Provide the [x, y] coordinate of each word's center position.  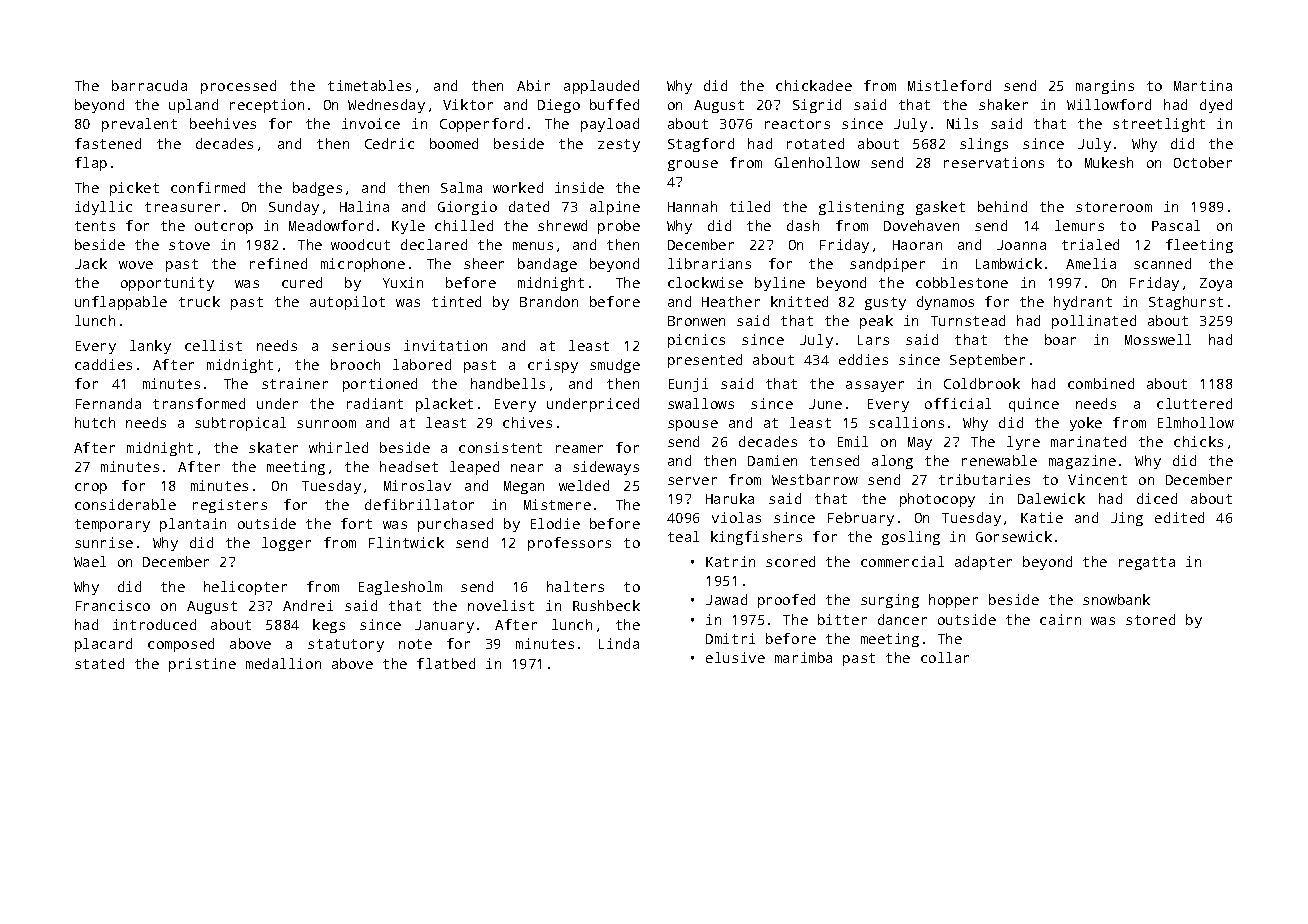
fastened [108, 143]
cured [302, 282]
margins [1105, 87]
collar [945, 657]
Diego [559, 106]
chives [527, 422]
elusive [735, 657]
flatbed [446, 663]
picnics [696, 341]
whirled [338, 447]
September [987, 361]
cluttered [1194, 403]
